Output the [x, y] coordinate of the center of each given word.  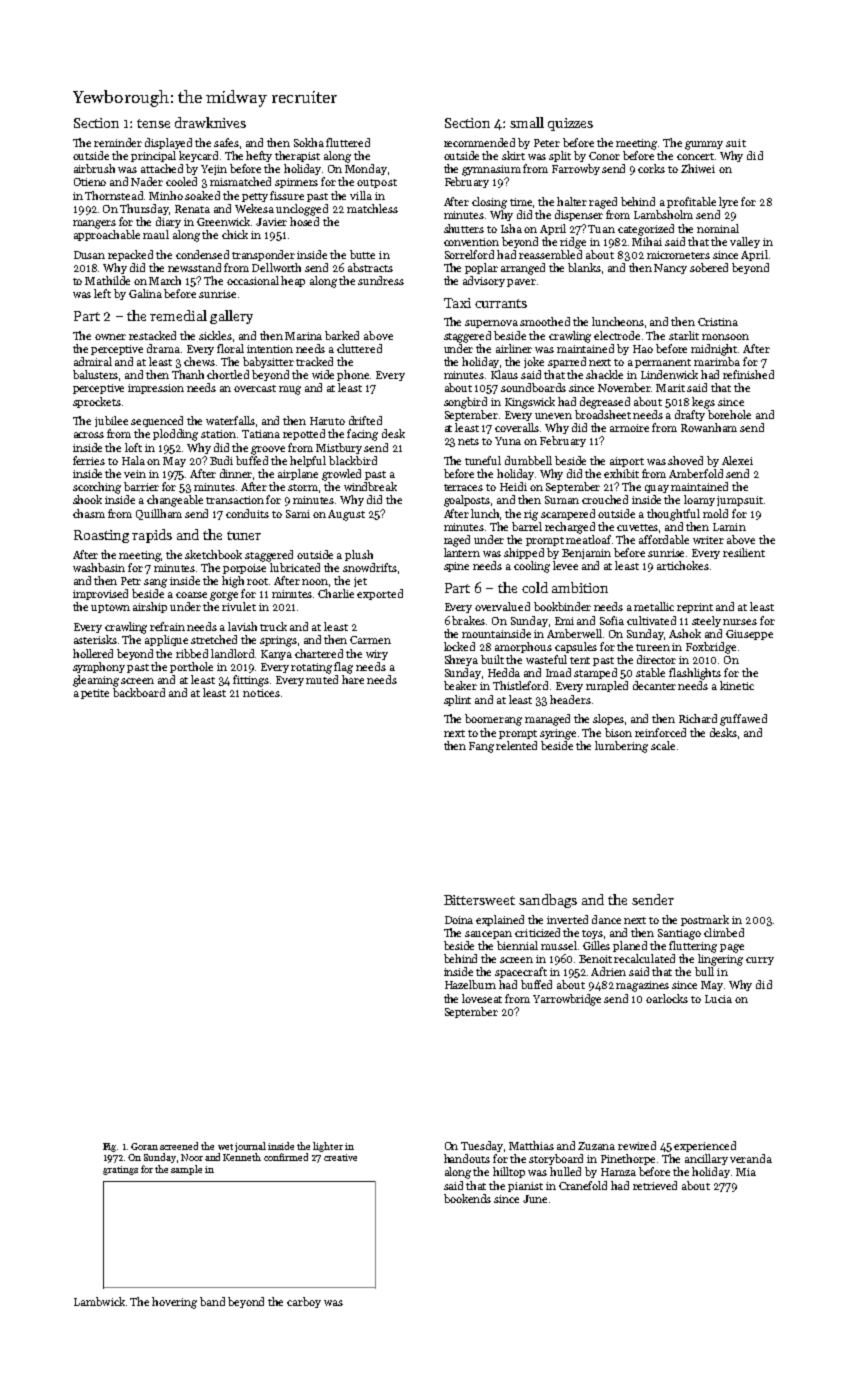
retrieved [655, 1185]
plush [359, 555]
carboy [304, 1302]
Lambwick [99, 1301]
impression [156, 389]
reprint [695, 608]
